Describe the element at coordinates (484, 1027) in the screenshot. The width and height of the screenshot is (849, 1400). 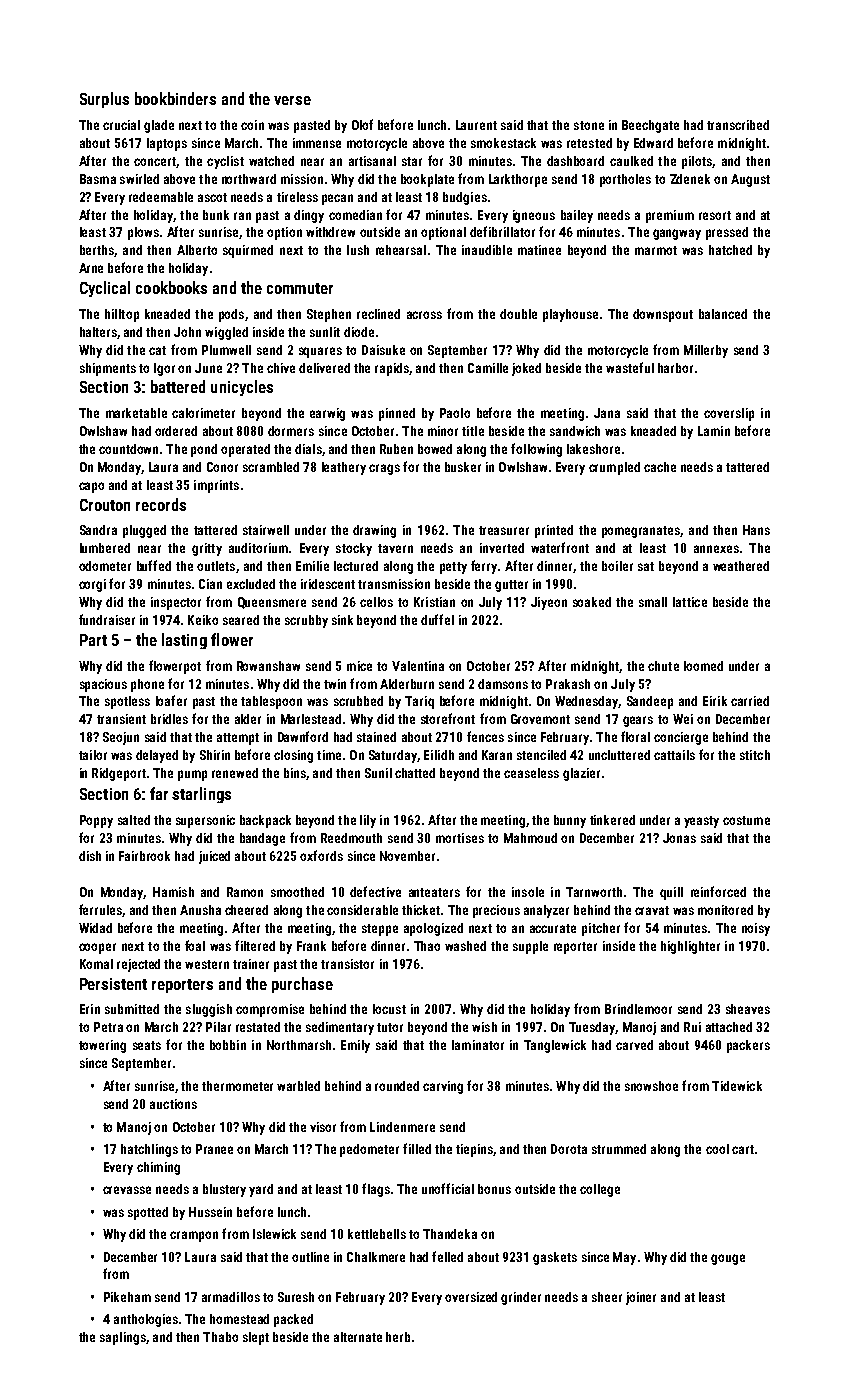
I see `wish` at that location.
